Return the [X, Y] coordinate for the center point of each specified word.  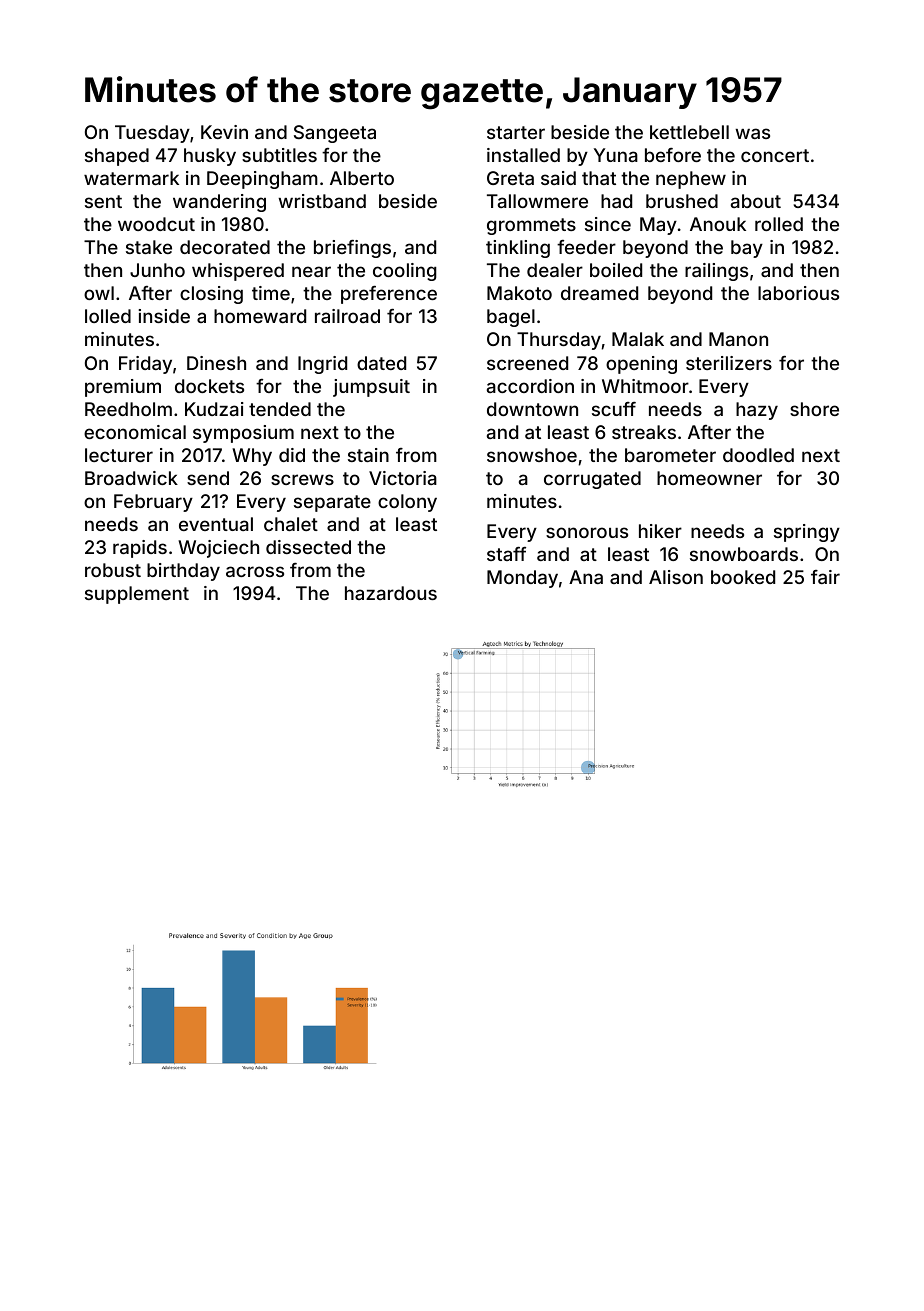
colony [407, 503]
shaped [117, 157]
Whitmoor [645, 386]
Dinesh [216, 363]
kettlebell [689, 132]
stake [149, 247]
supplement [137, 595]
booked [743, 577]
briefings [352, 249]
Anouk [718, 224]
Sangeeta [335, 134]
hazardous [391, 593]
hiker [660, 531]
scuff [614, 409]
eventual [216, 524]
